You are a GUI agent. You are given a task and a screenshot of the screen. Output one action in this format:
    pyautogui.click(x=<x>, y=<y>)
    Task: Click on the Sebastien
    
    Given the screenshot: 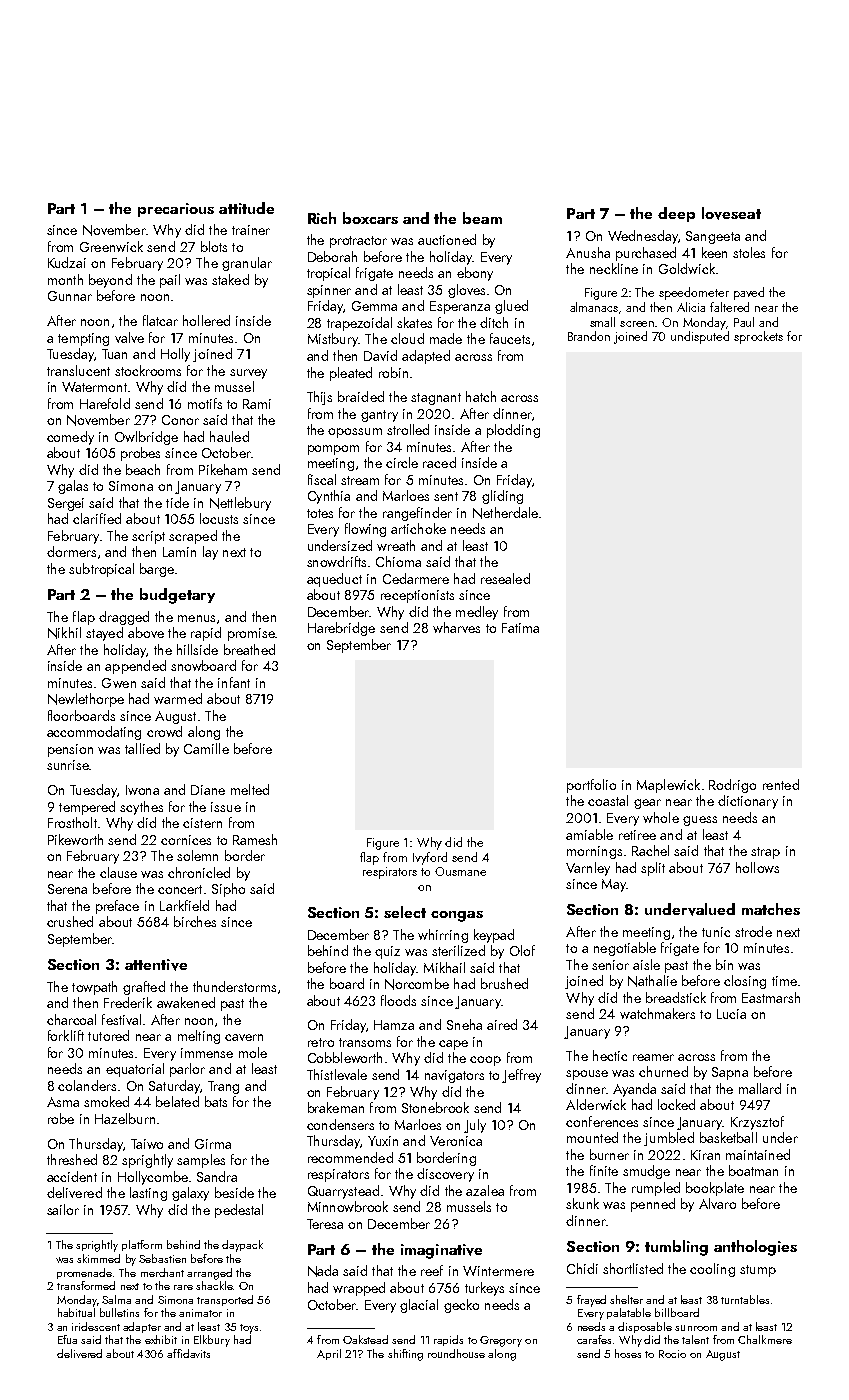 What is the action you would take?
    pyautogui.click(x=162, y=1258)
